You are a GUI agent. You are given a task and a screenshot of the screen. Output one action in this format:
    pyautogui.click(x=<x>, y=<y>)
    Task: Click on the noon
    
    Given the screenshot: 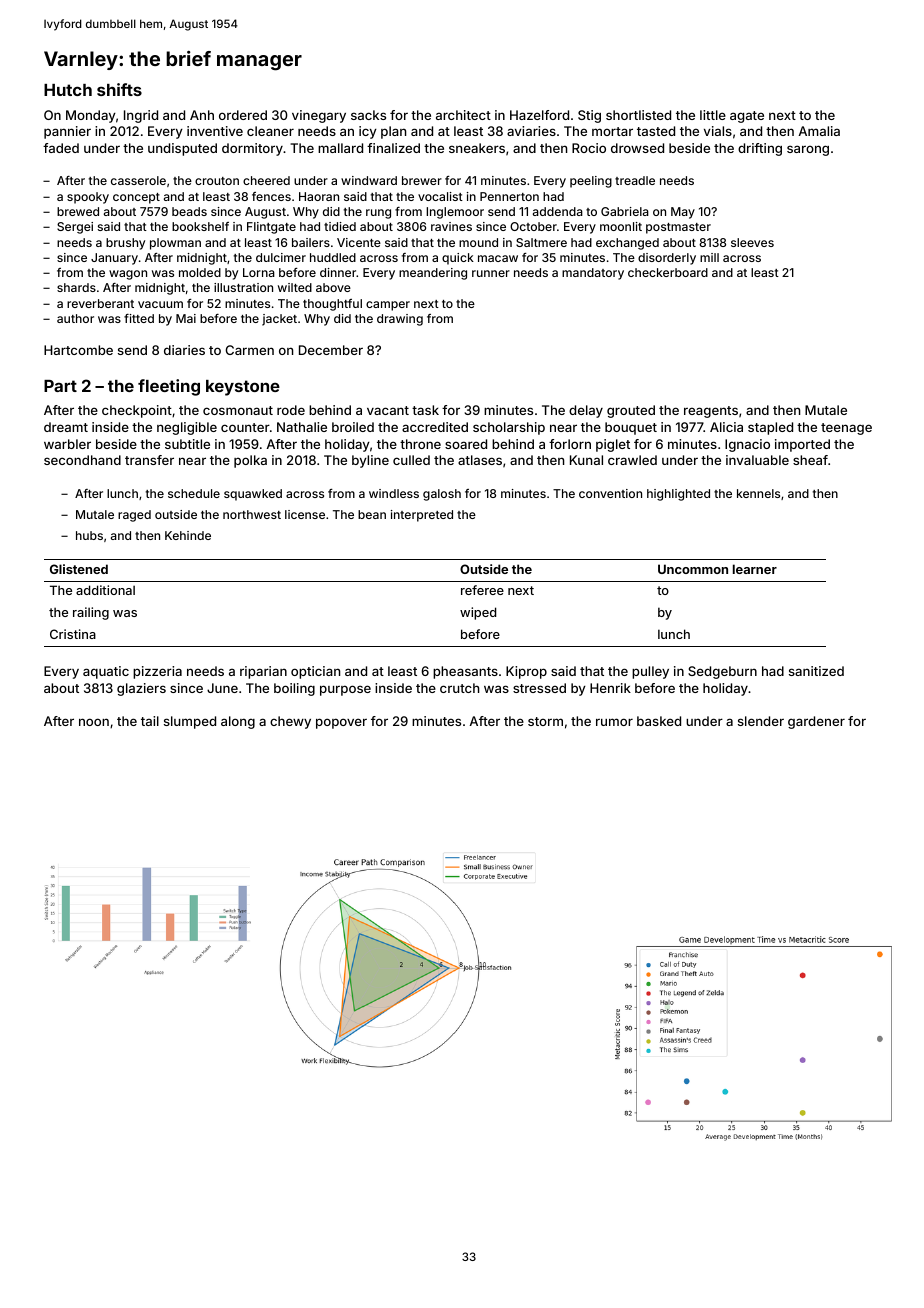 What is the action you would take?
    pyautogui.click(x=94, y=722)
